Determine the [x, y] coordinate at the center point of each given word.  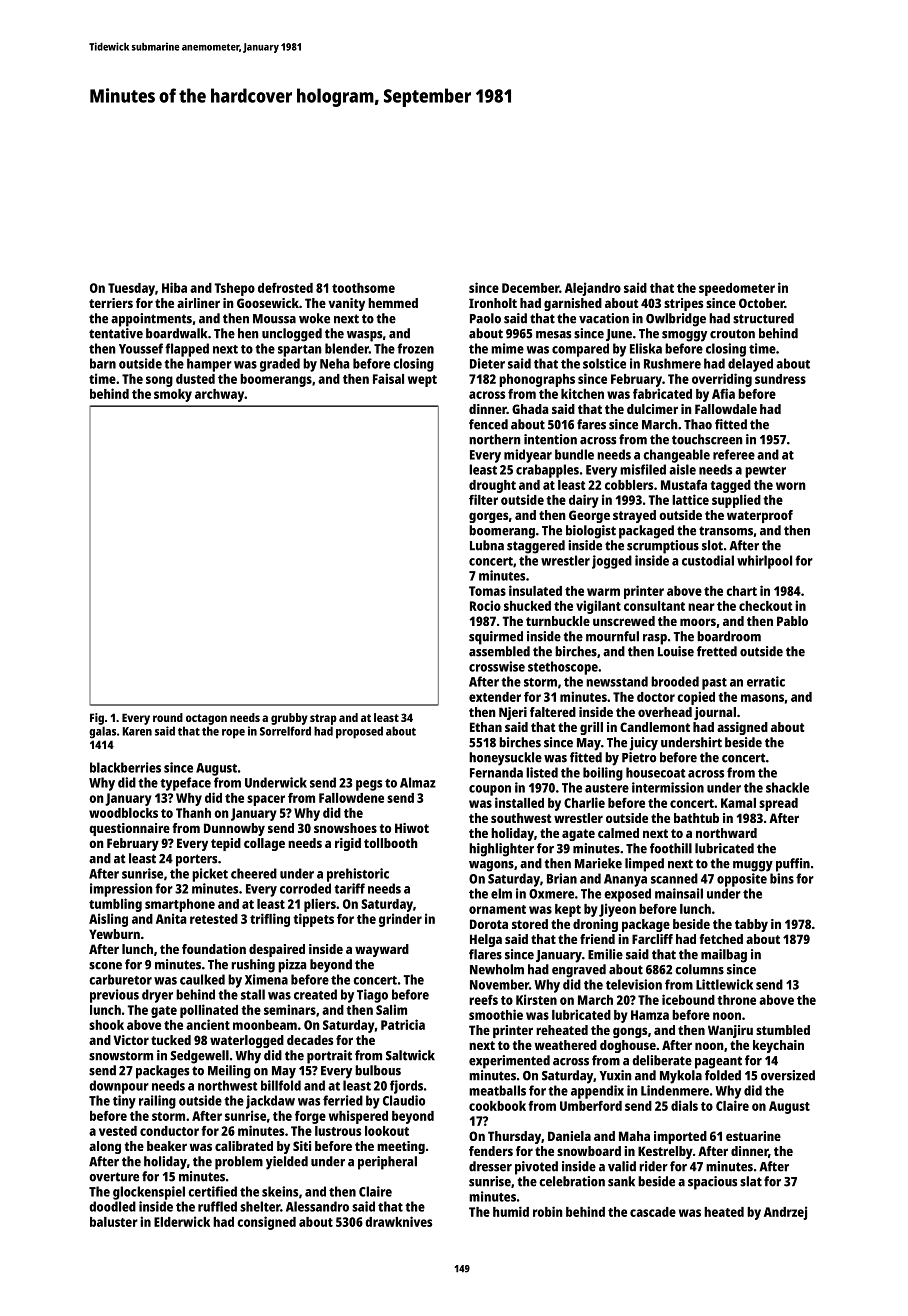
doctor [656, 697]
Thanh [193, 813]
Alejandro [593, 289]
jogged [612, 562]
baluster [114, 1222]
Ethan [486, 727]
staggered [536, 547]
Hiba [174, 287]
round [168, 717]
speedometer [737, 289]
